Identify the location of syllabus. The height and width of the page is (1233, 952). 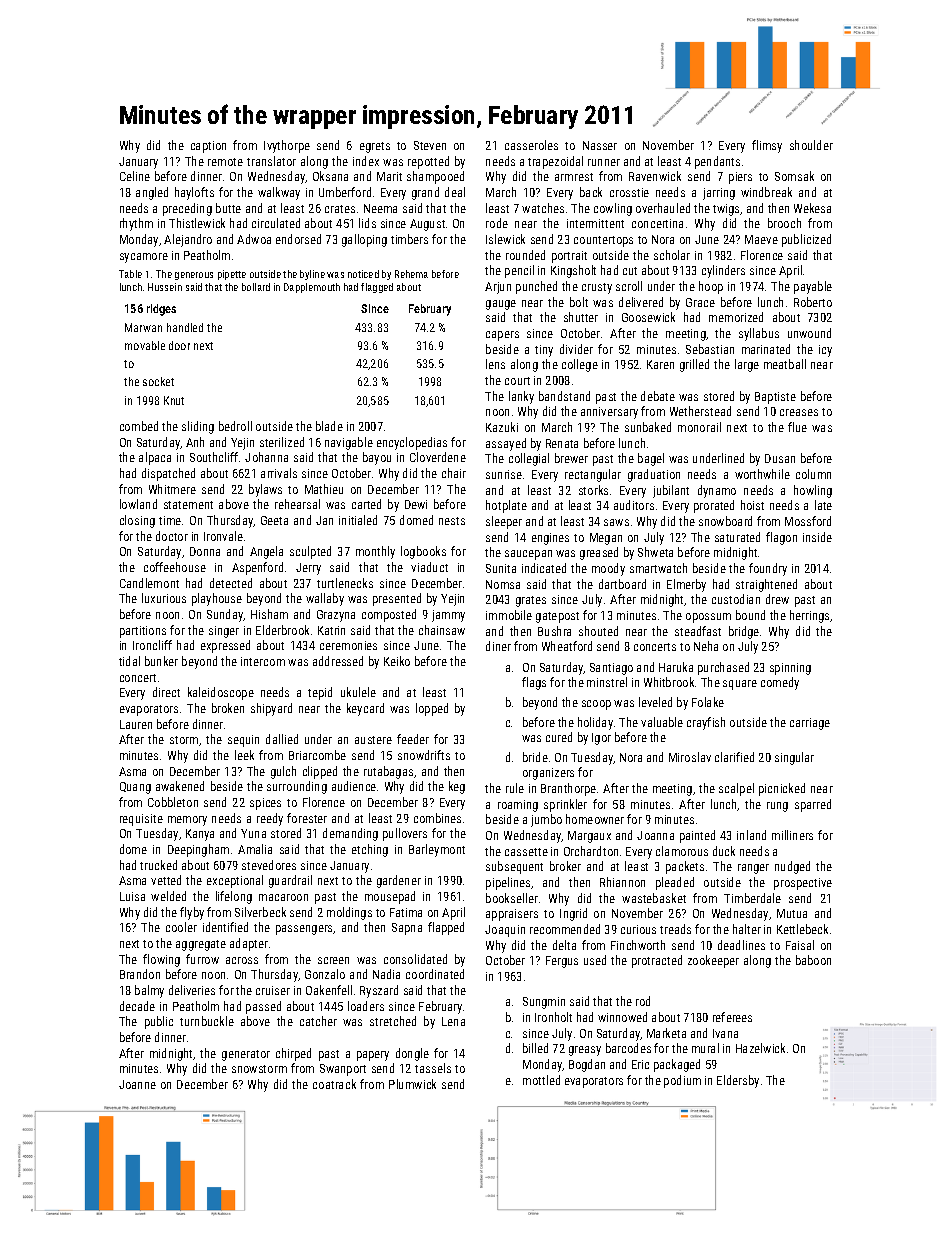
(759, 334).
